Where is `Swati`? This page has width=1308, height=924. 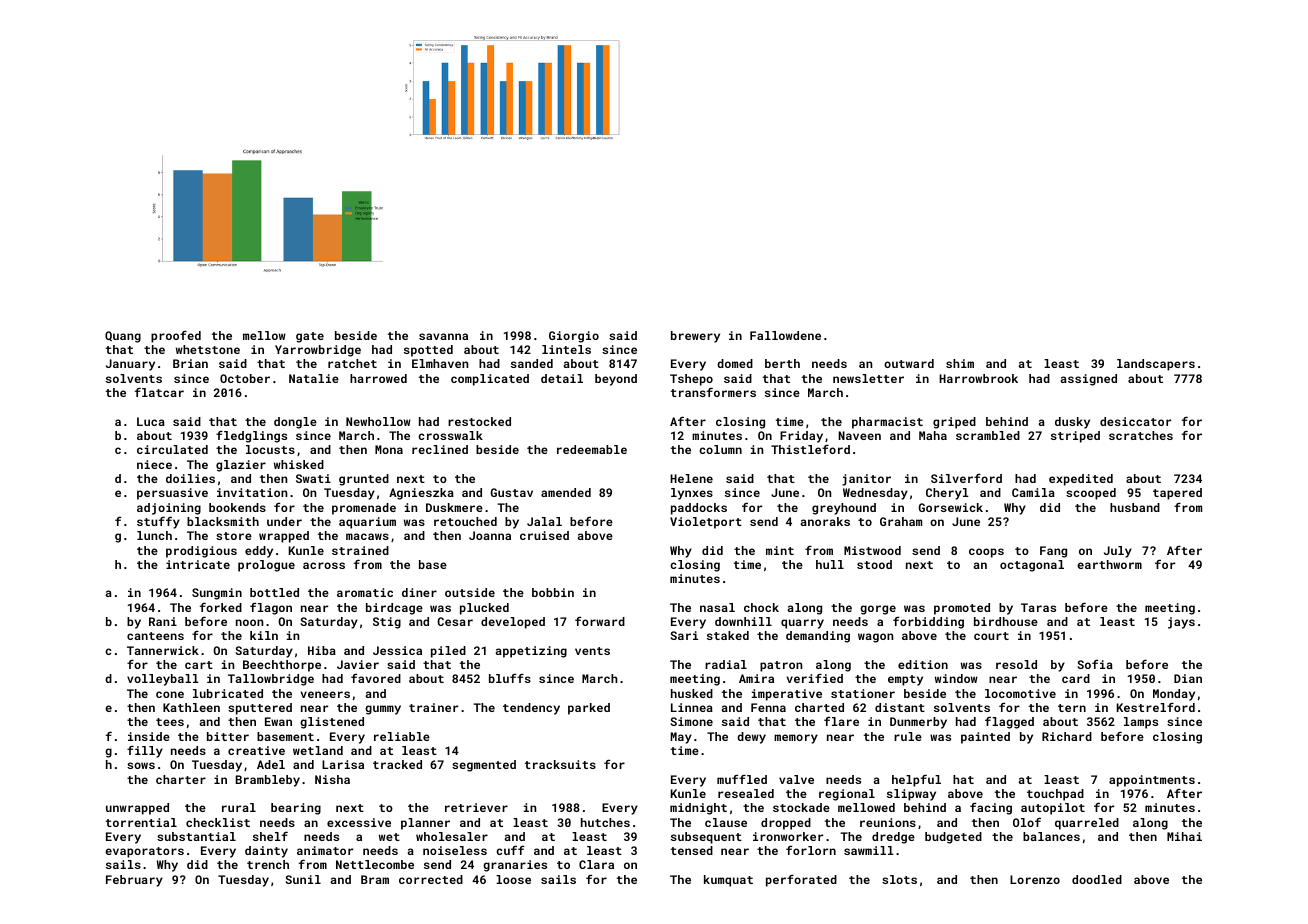 Swati is located at coordinates (313, 478).
